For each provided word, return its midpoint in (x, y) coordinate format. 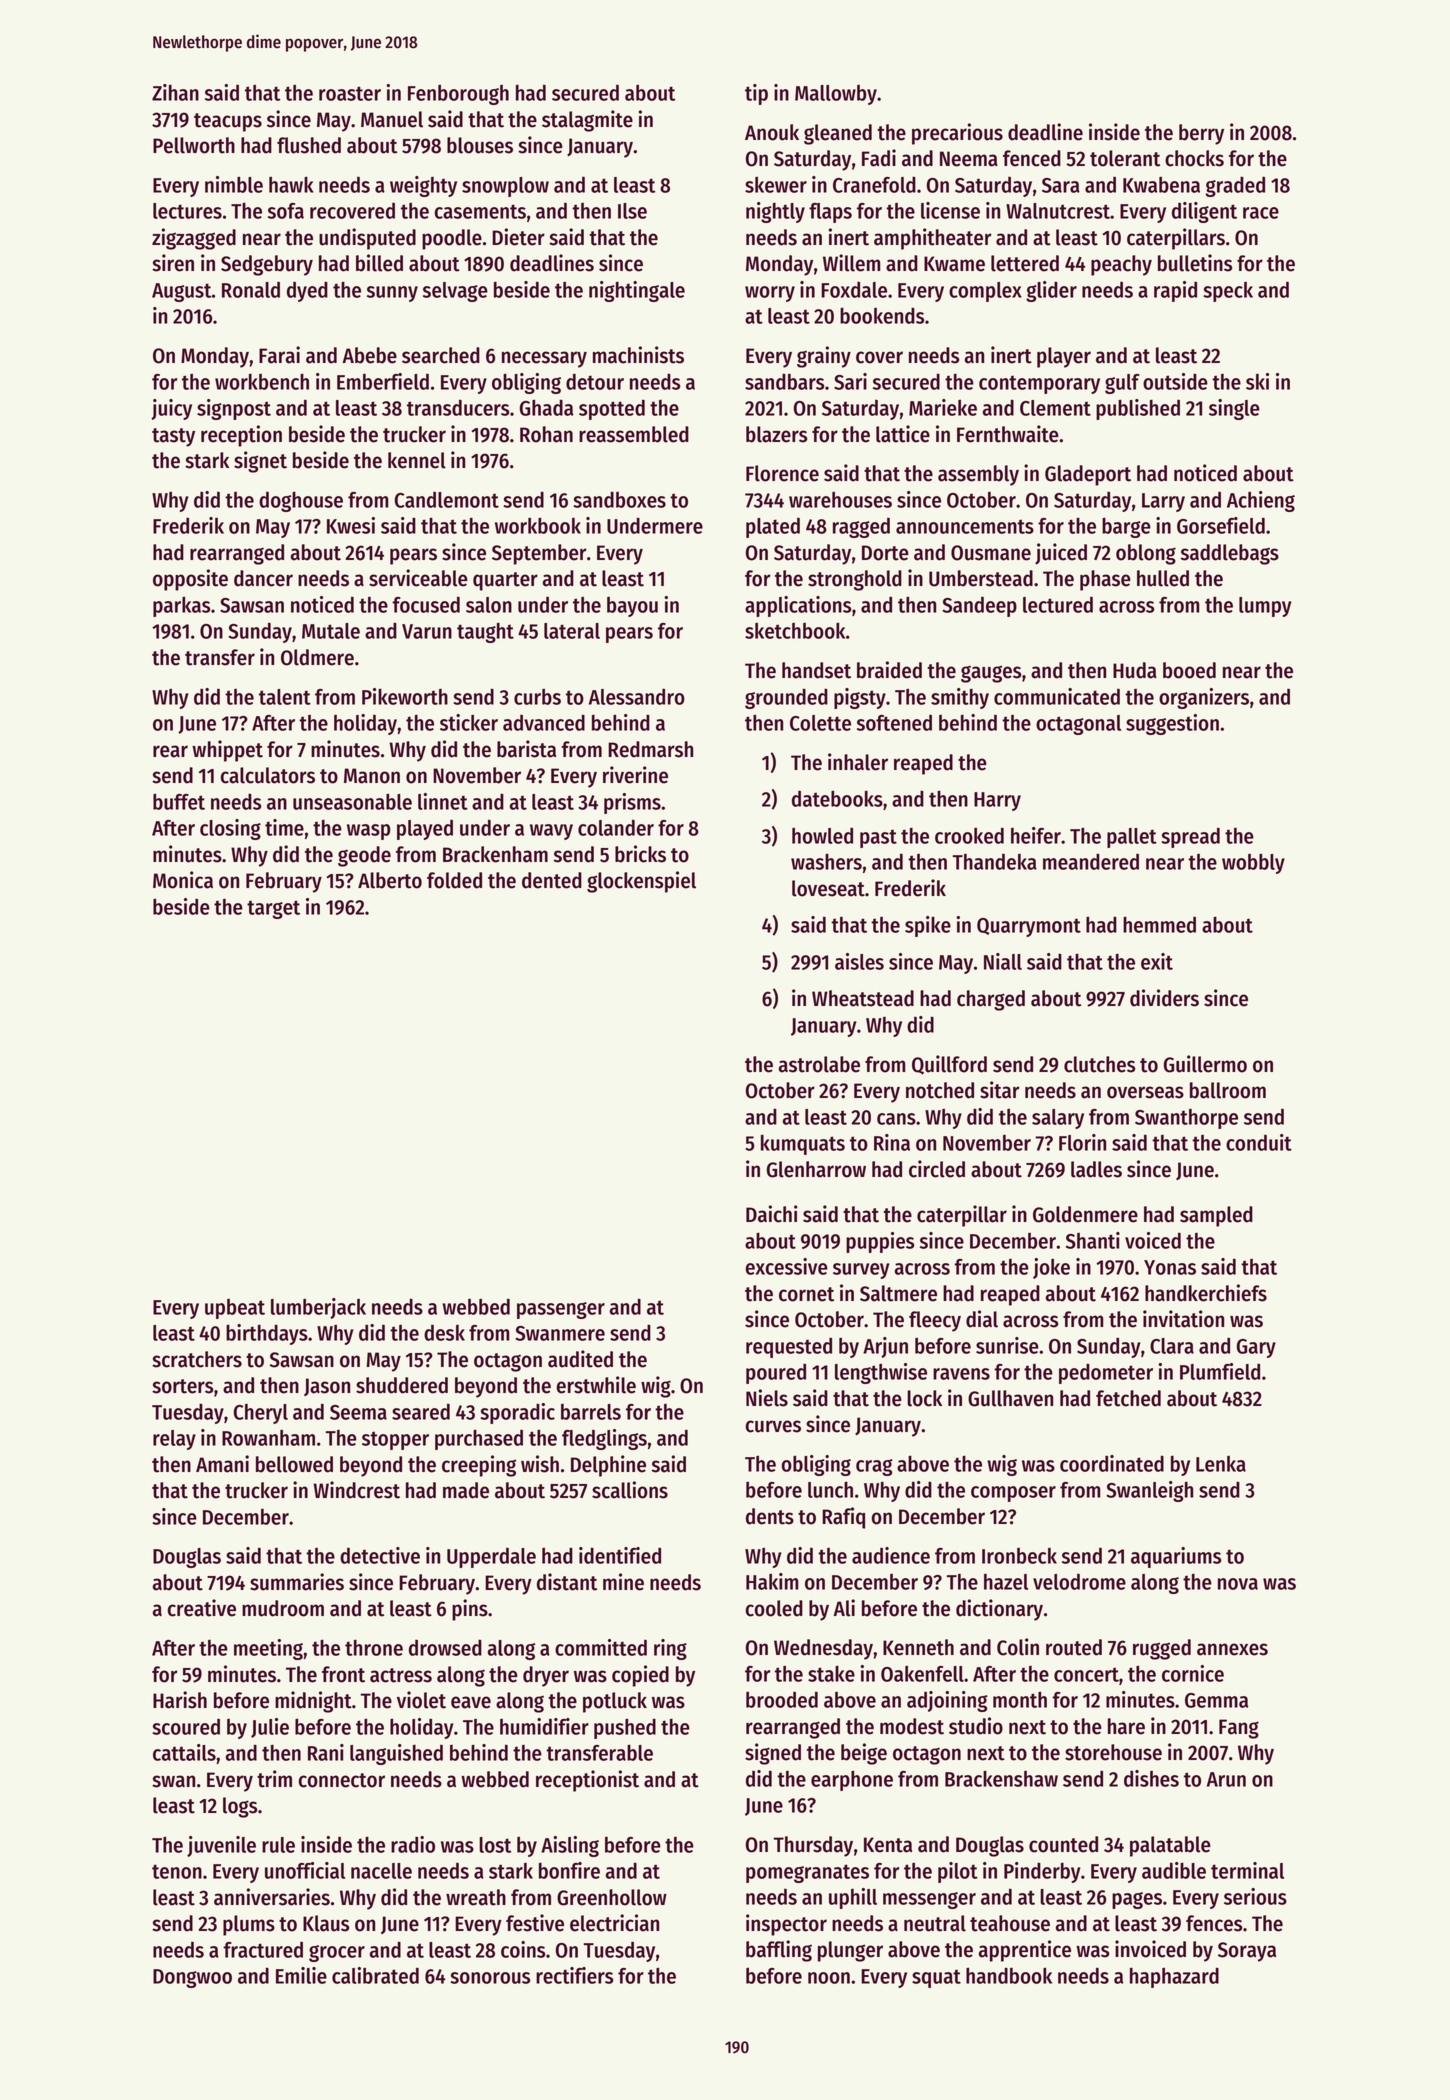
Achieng (1261, 501)
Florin (1082, 1142)
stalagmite (587, 121)
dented (552, 880)
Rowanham (268, 1438)
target (273, 909)
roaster (350, 93)
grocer (337, 1953)
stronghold (855, 580)
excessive (787, 1266)
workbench (262, 381)
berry (1201, 134)
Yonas (1170, 1267)
